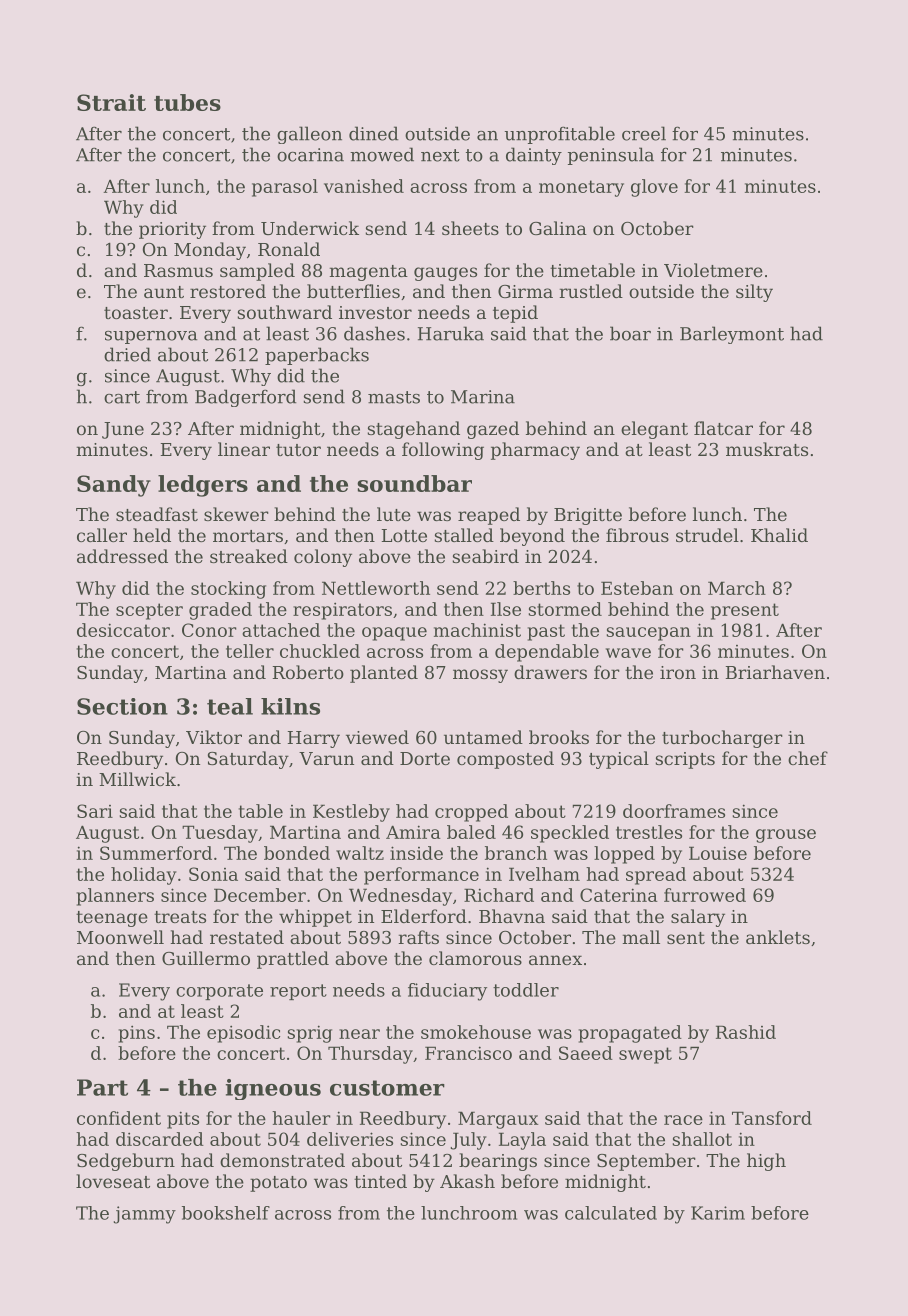  What do you see at coordinates (534, 156) in the page?
I see `dainty` at bounding box center [534, 156].
